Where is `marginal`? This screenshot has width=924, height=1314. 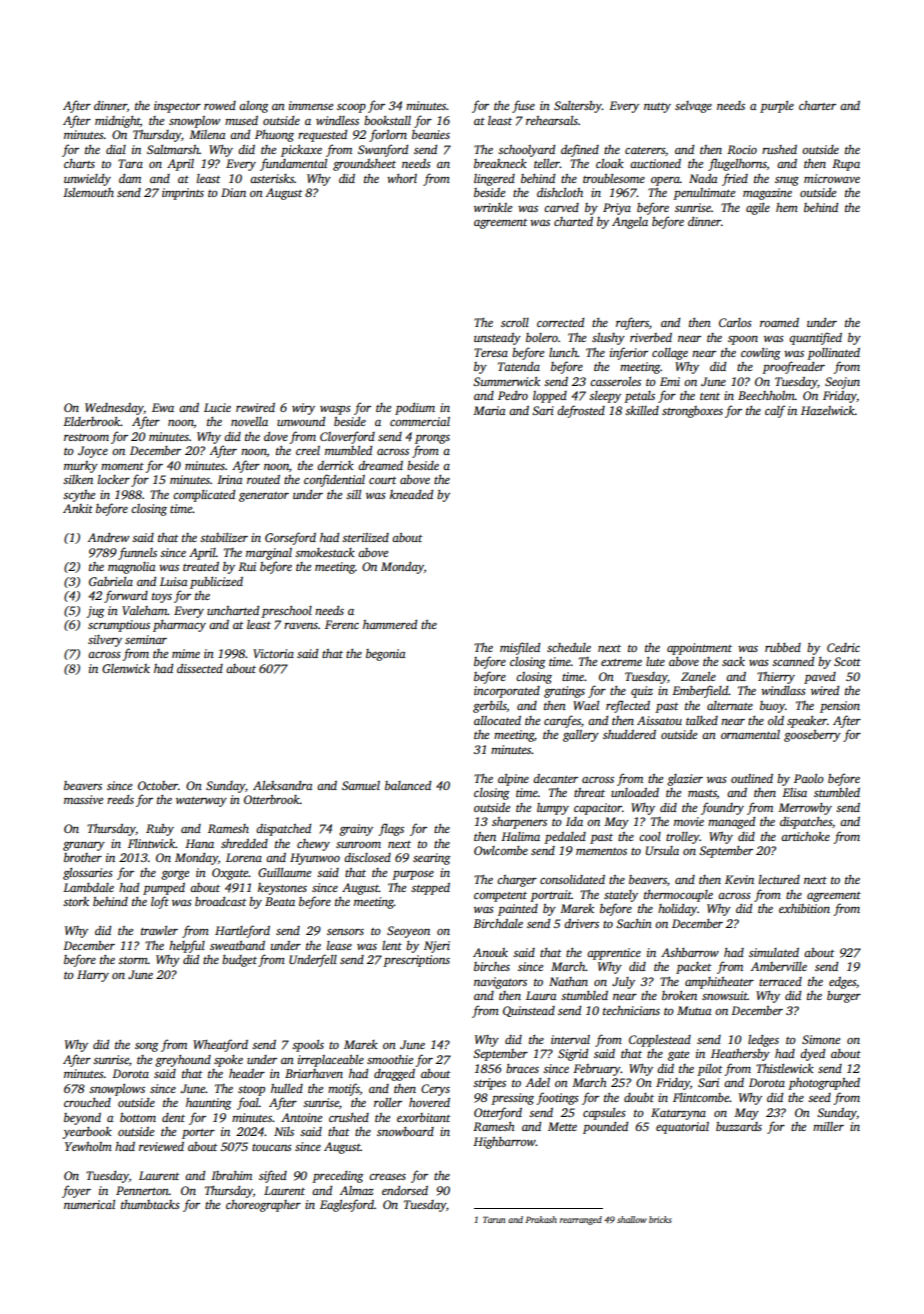
marginal is located at coordinates (269, 554).
